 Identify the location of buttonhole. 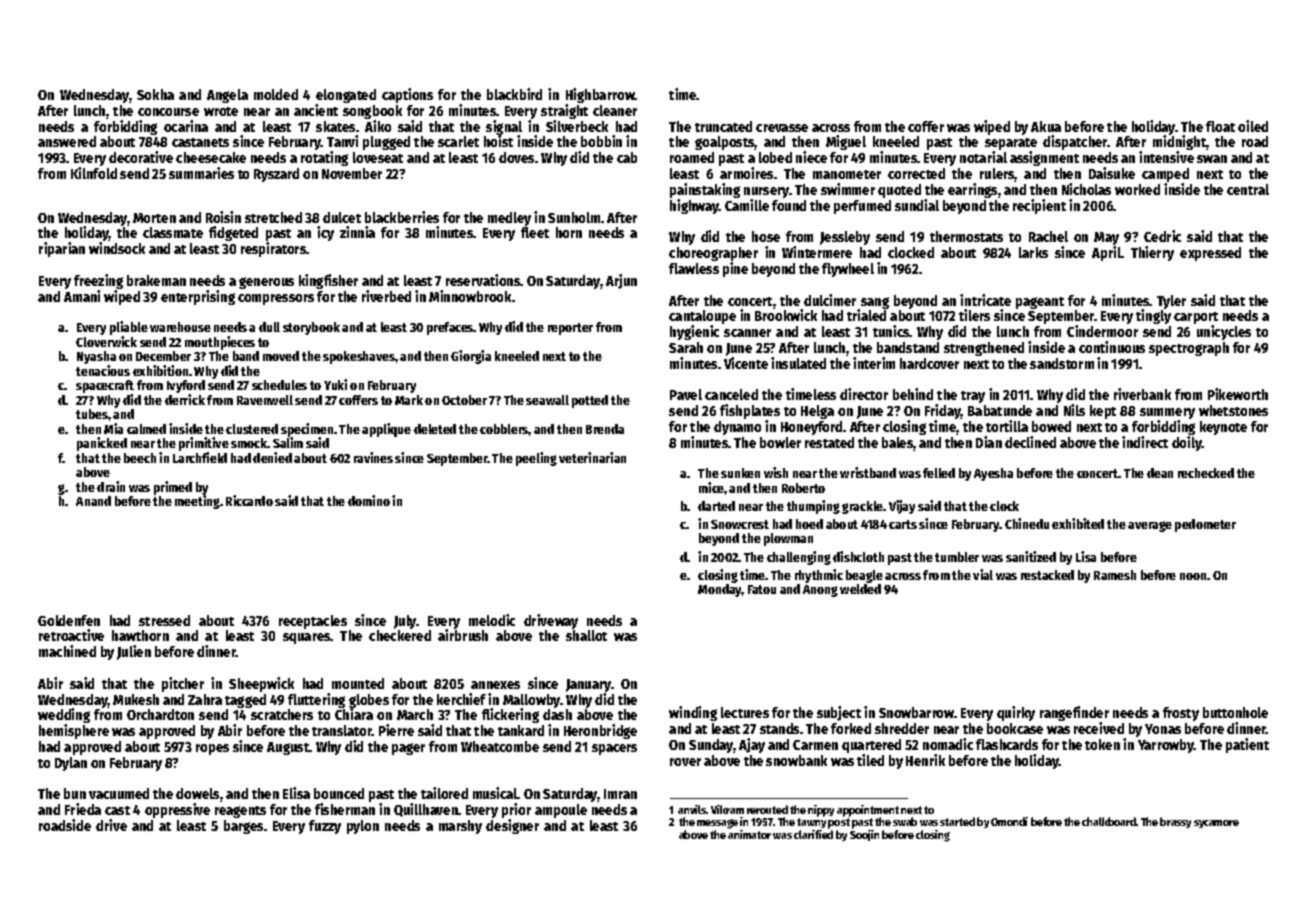
(1235, 712).
